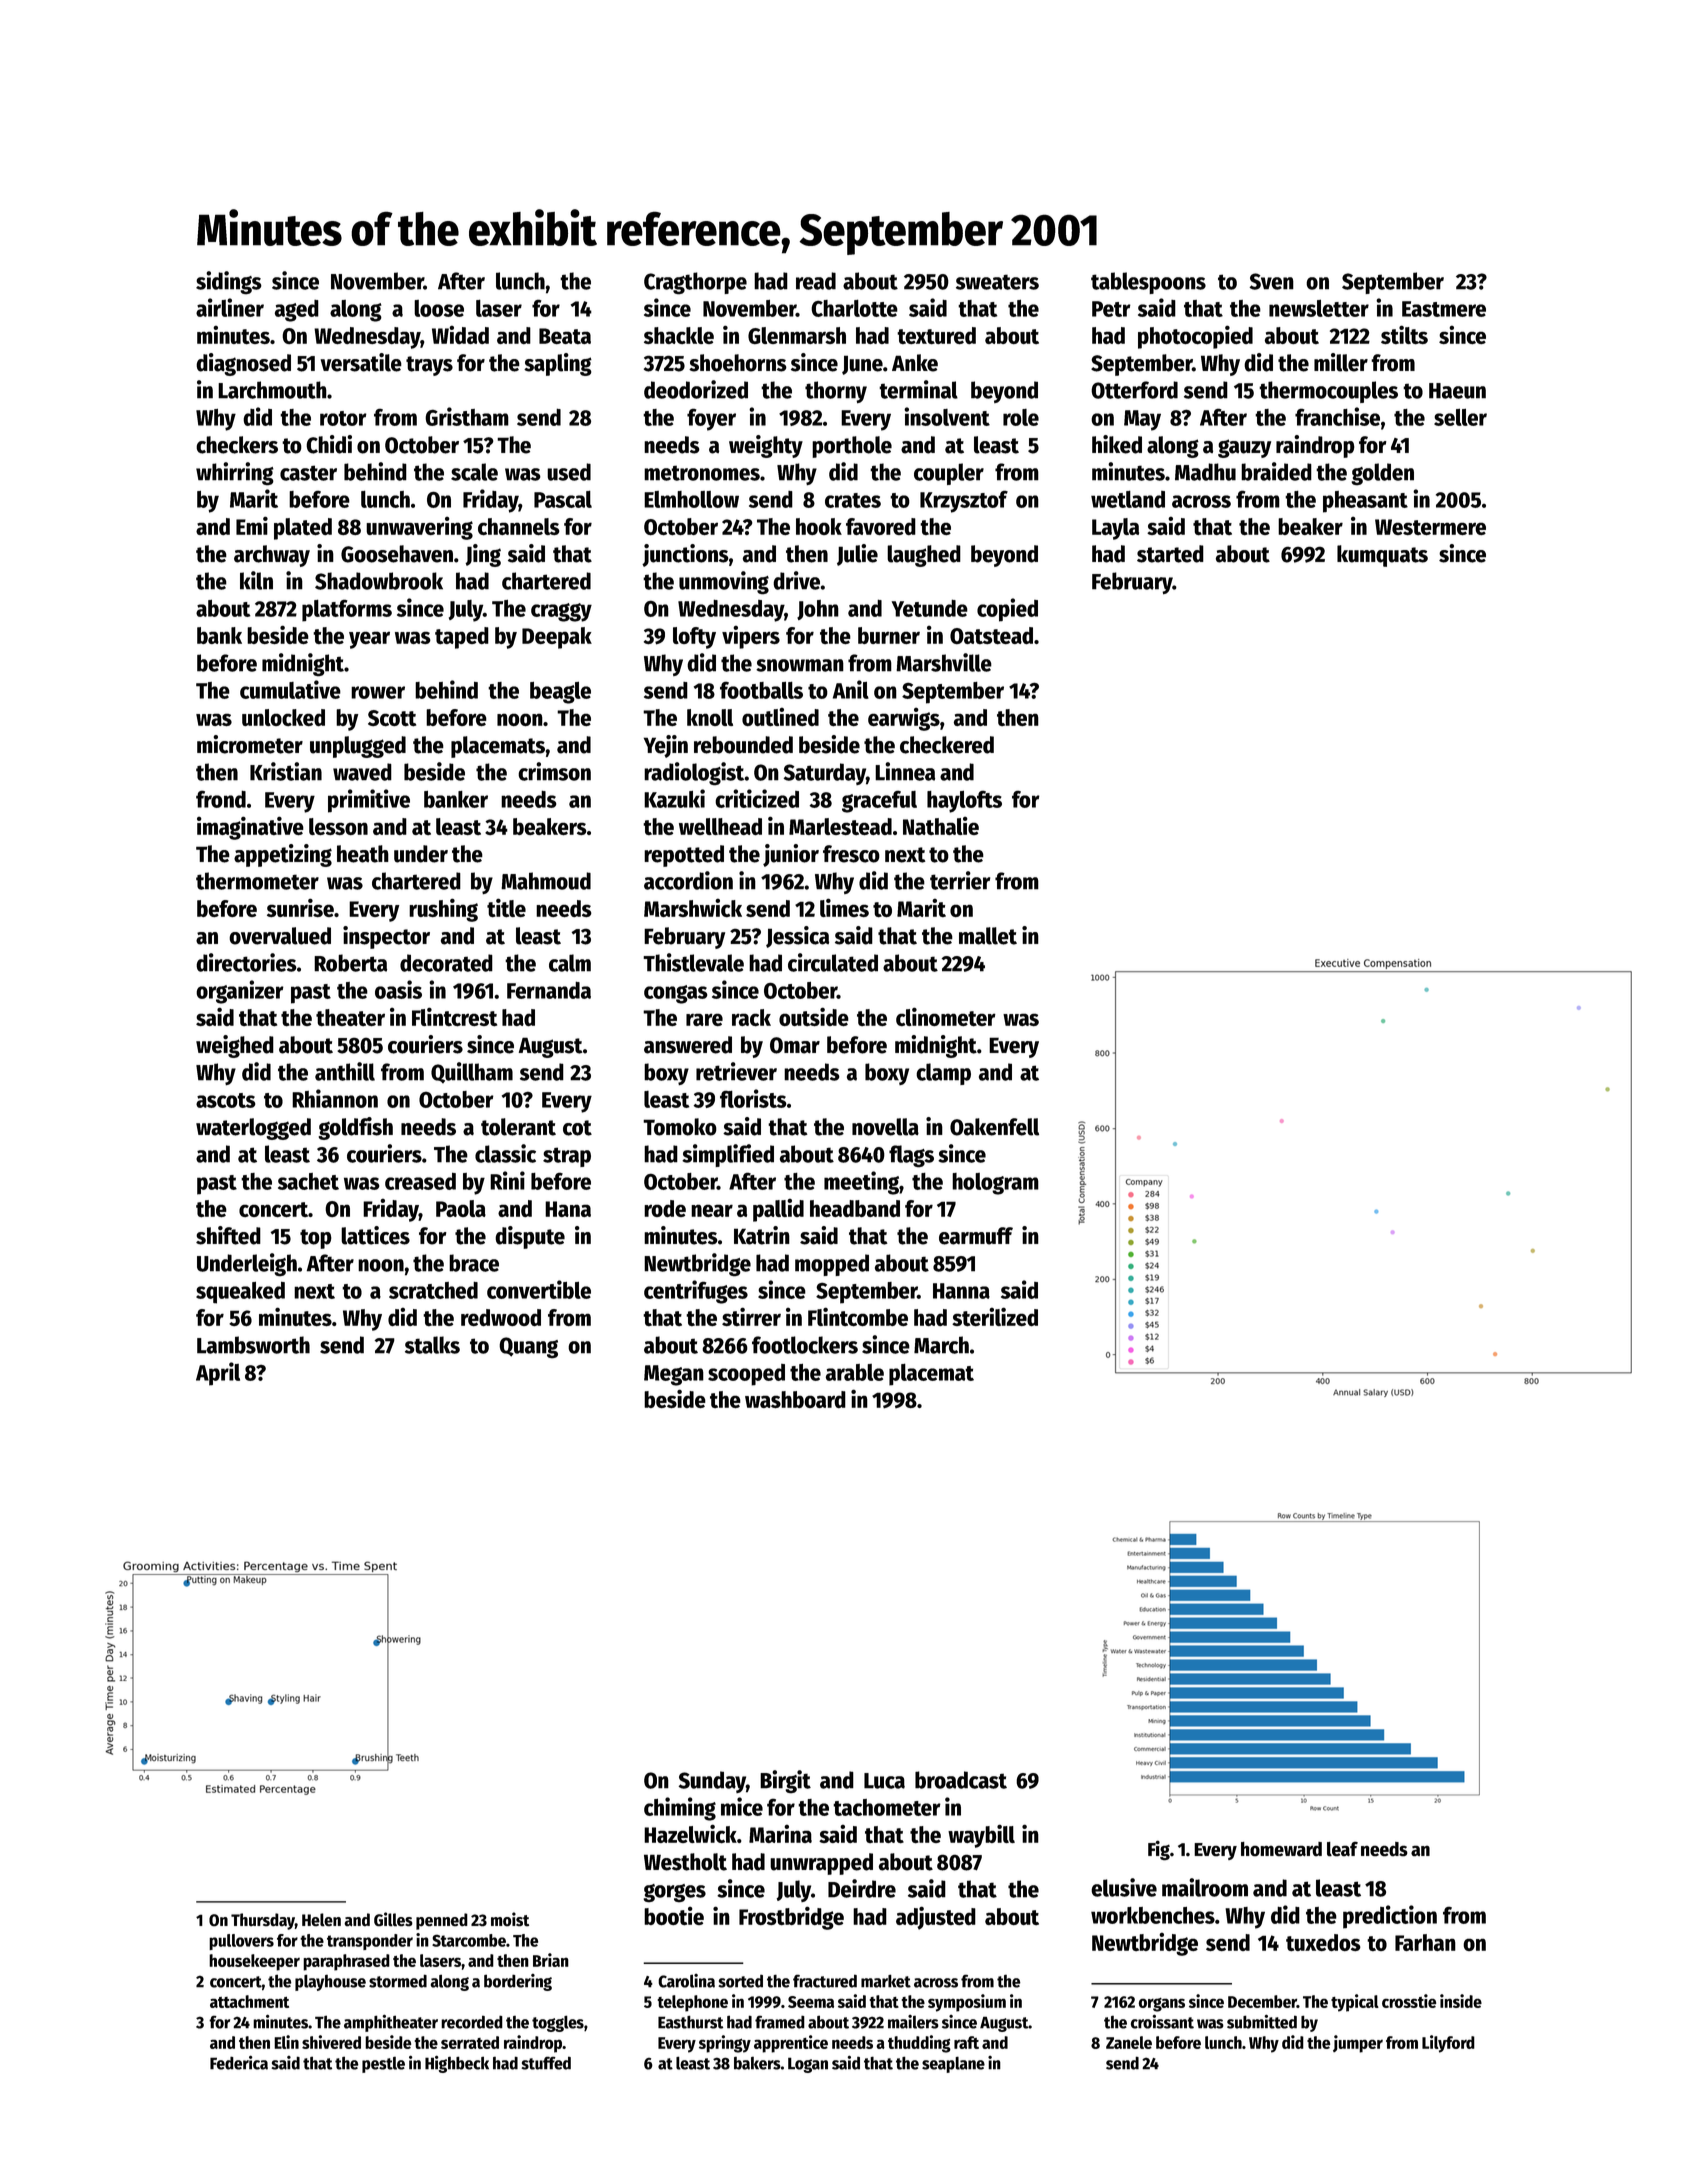 The width and height of the screenshot is (1683, 2178). I want to click on Madhu, so click(1205, 472).
